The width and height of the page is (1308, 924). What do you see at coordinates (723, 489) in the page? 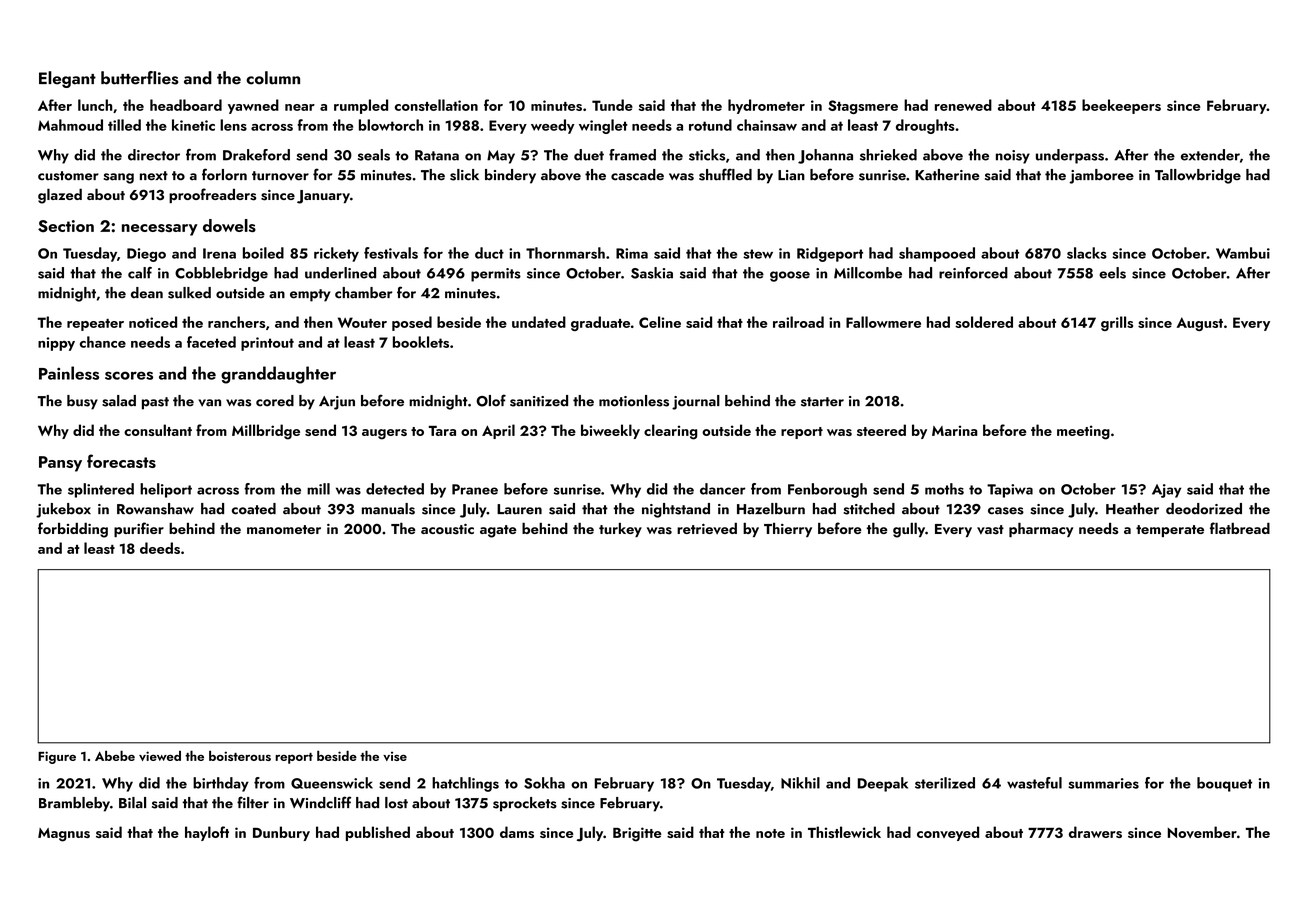
I see `dancer` at bounding box center [723, 489].
